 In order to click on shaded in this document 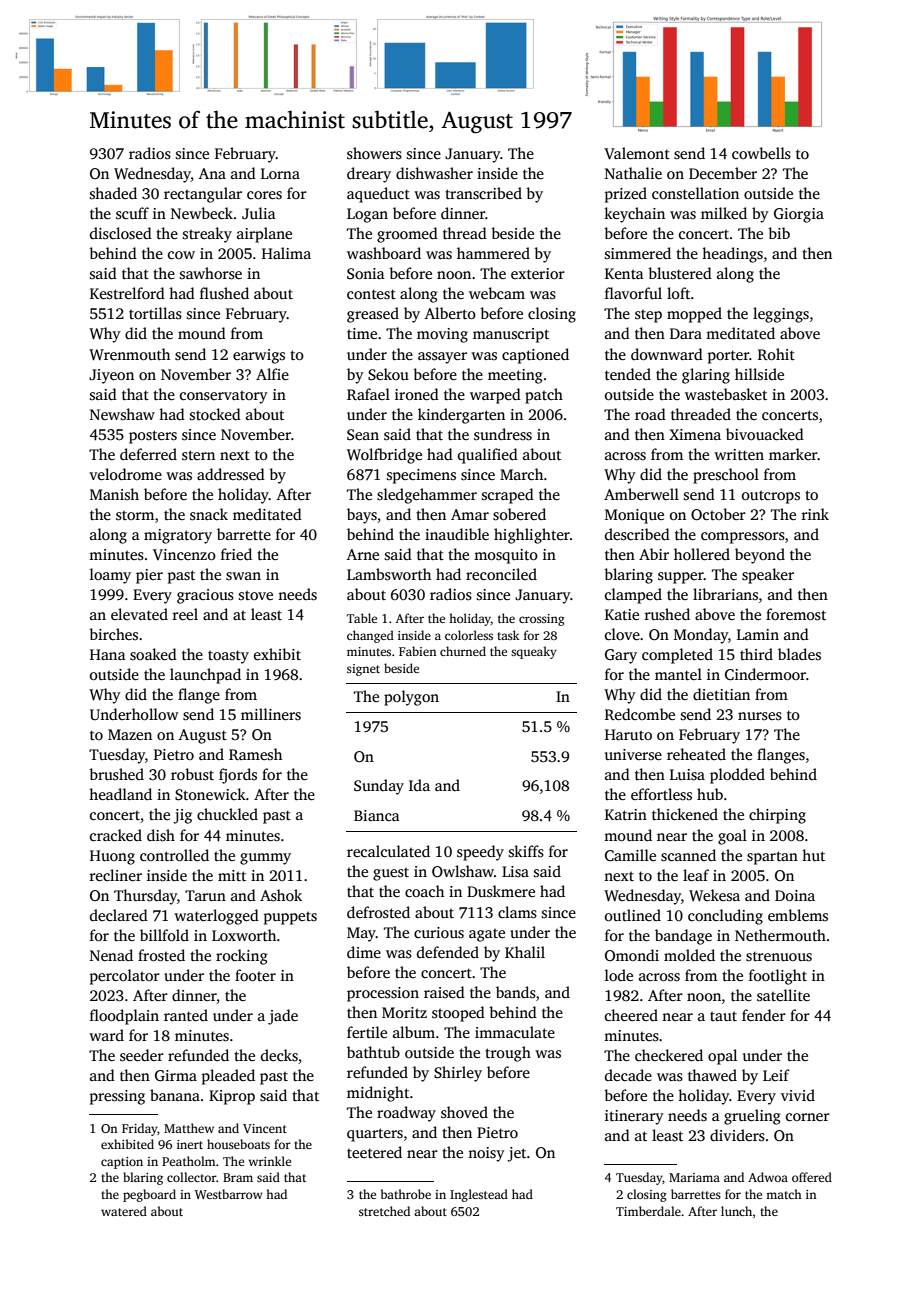, I will do `click(113, 193)`.
